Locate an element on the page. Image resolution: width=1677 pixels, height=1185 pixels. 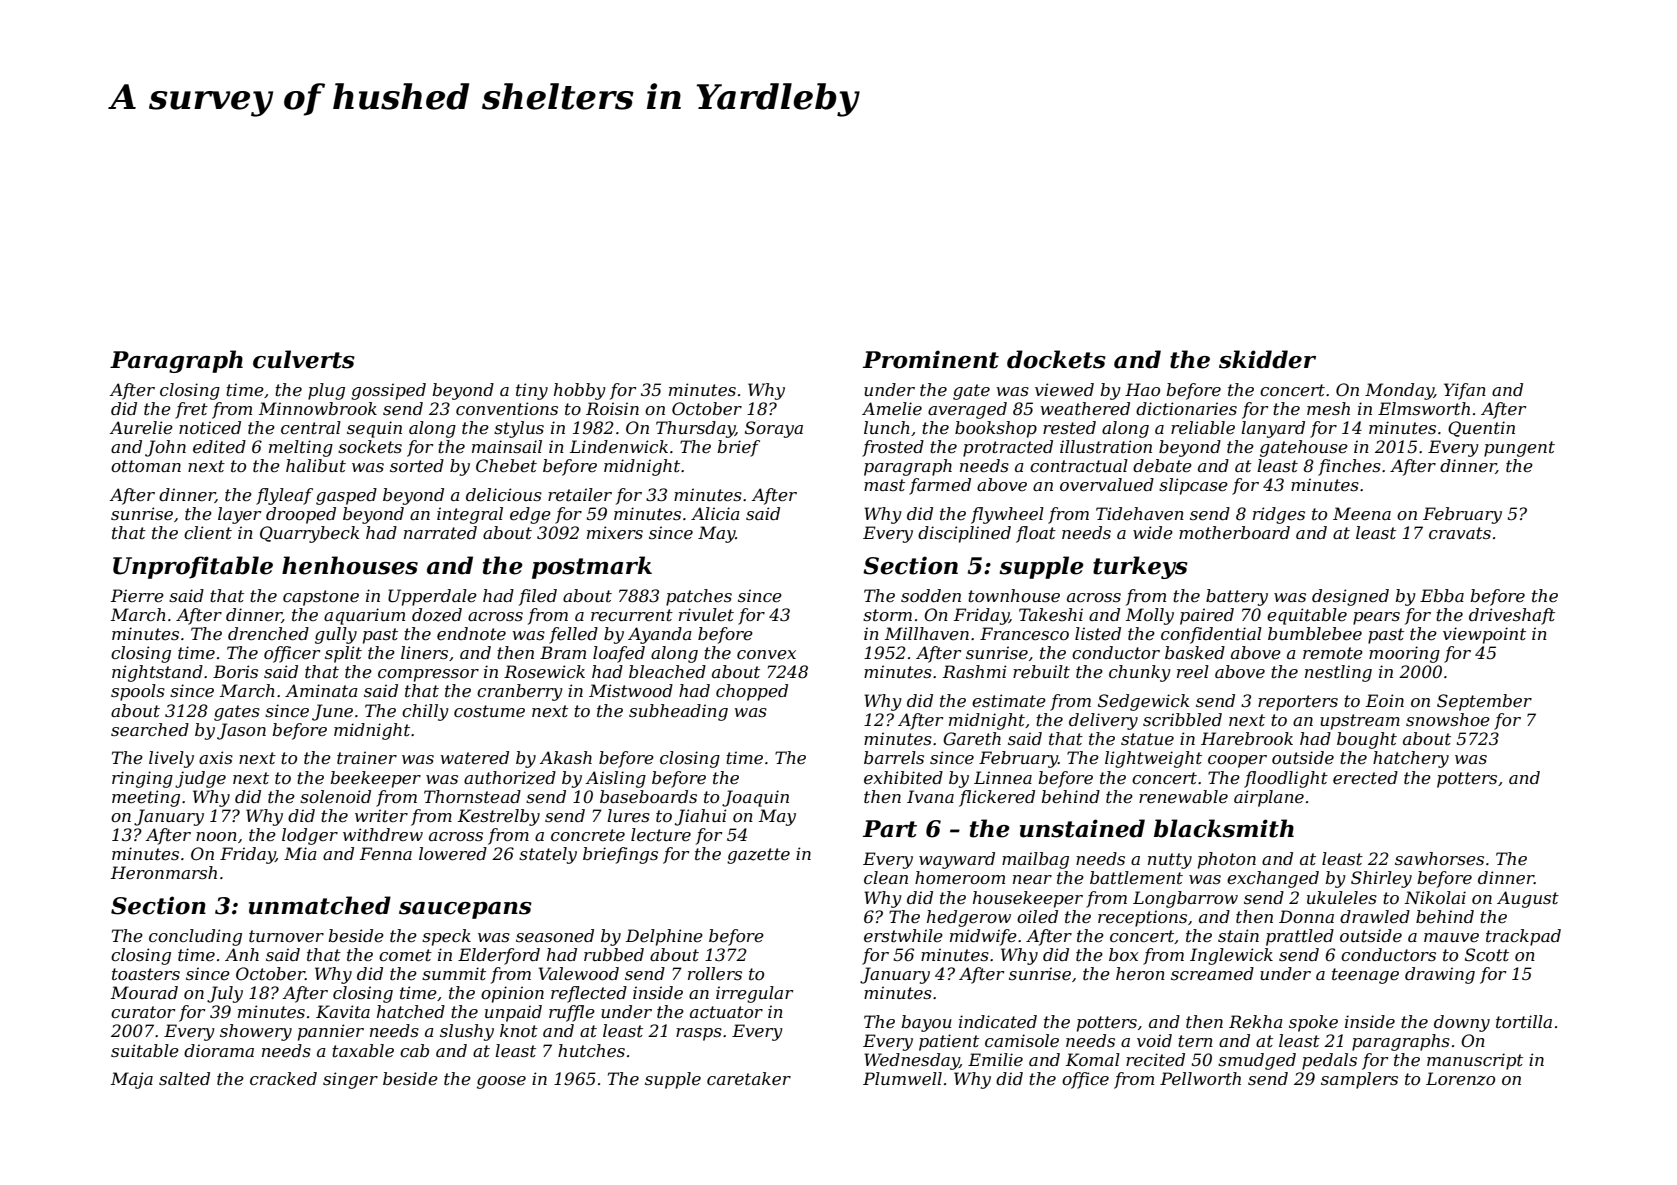
Longbarrow is located at coordinates (1185, 899).
